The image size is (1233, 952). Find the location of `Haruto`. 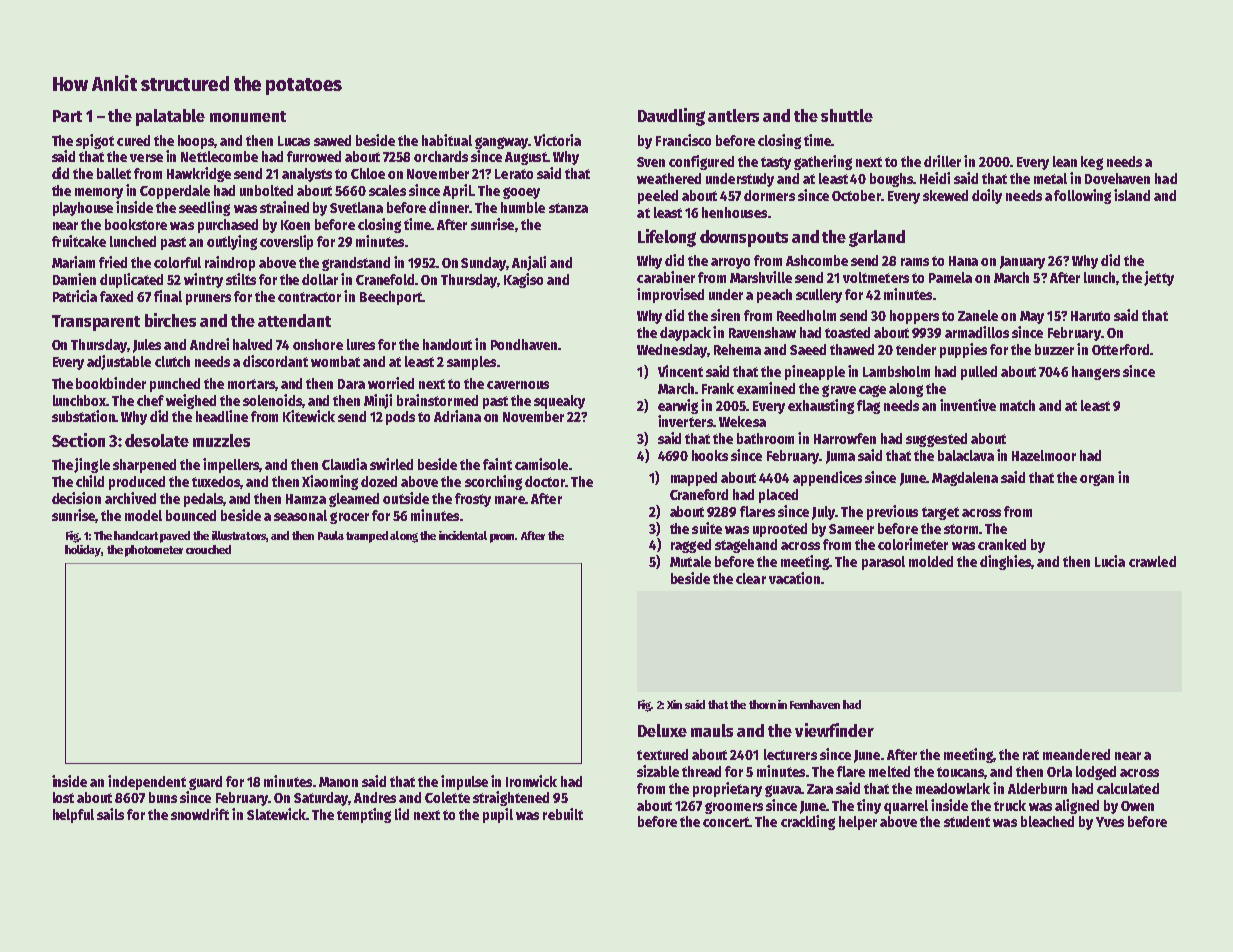

Haruto is located at coordinates (1090, 316).
